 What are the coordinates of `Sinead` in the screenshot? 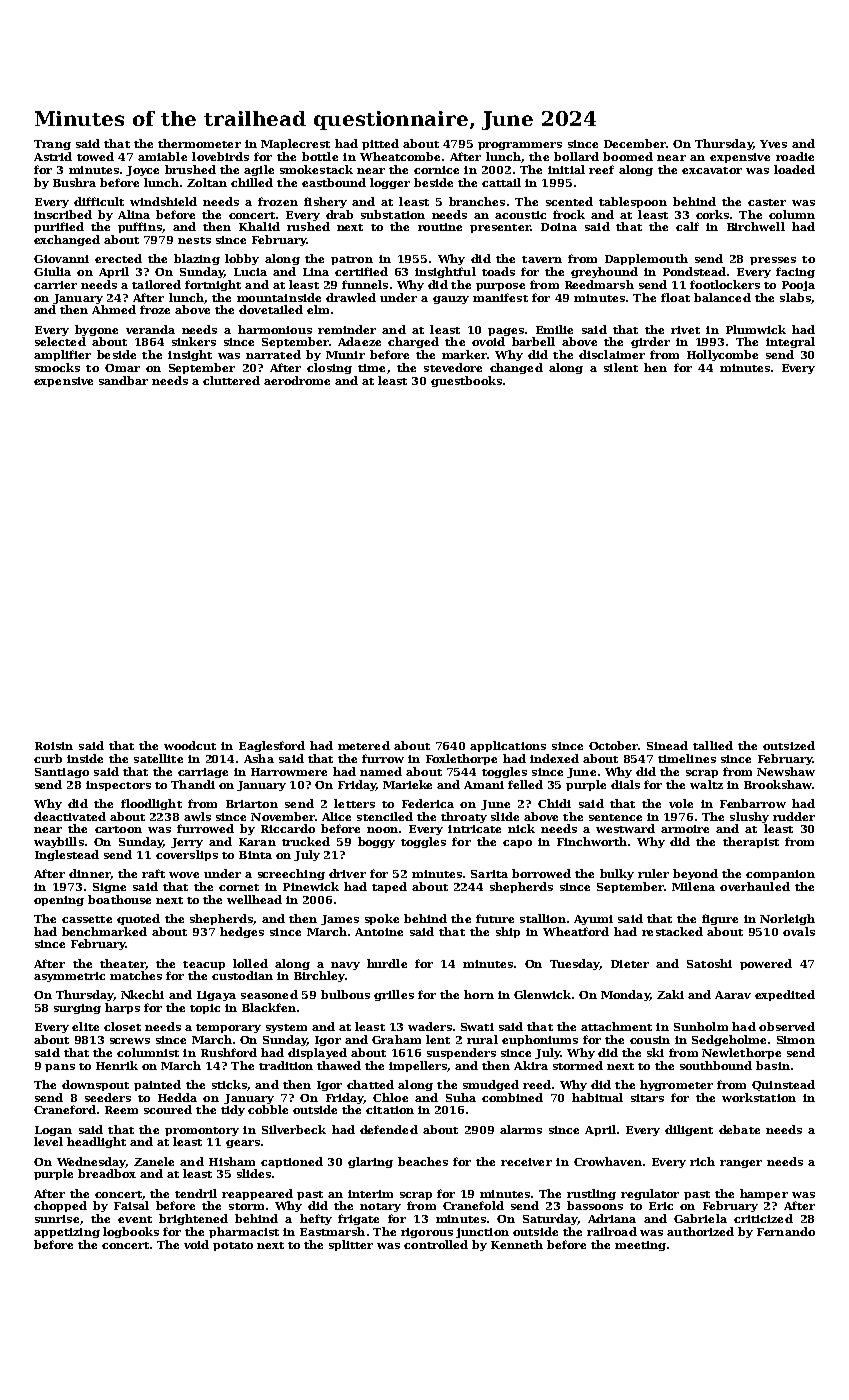 It's located at (667, 745).
